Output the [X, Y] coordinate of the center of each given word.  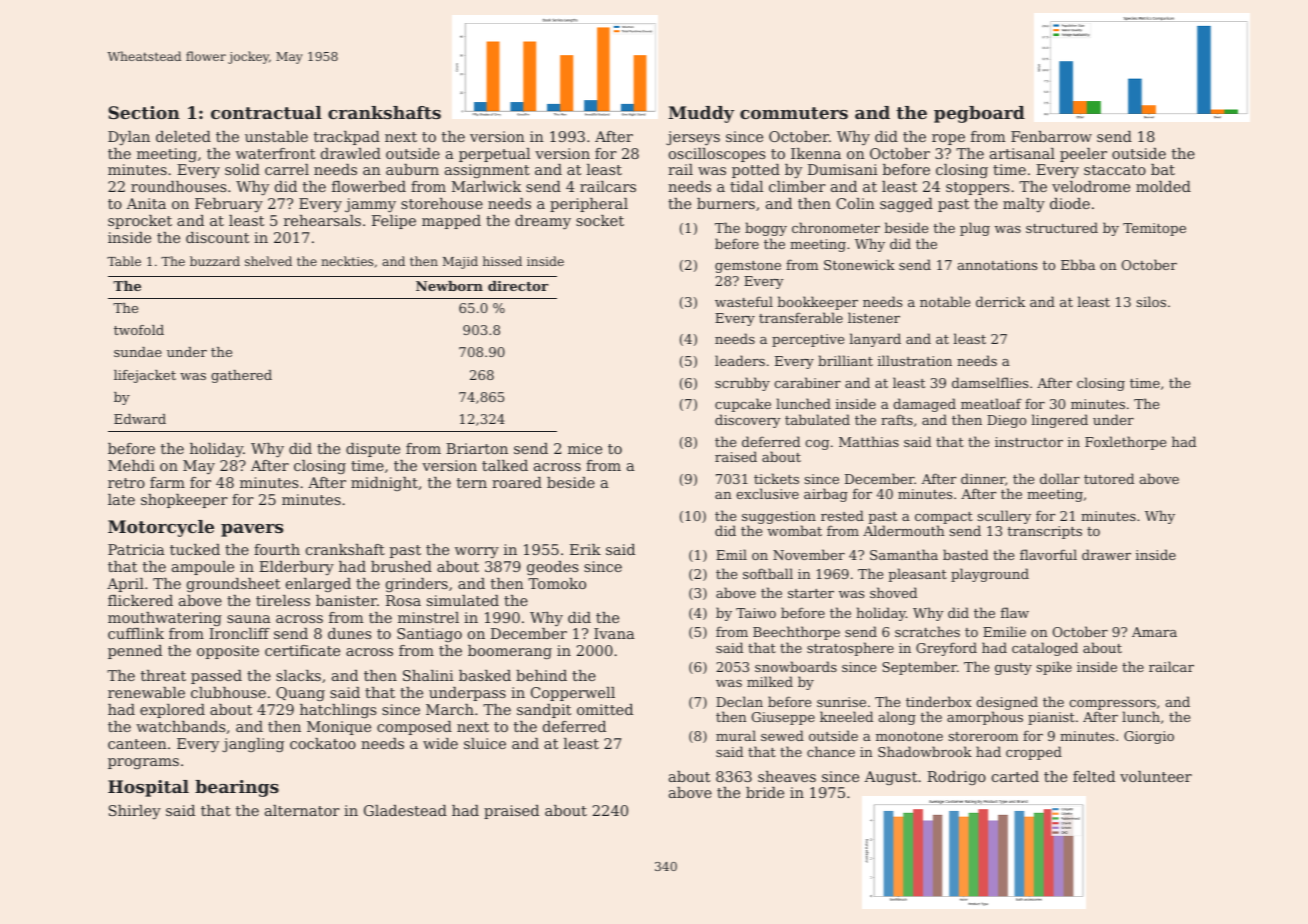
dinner [983, 478]
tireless [283, 600]
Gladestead [405, 810]
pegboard [979, 114]
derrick [1000, 301]
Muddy [701, 114]
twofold [139, 330]
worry [477, 552]
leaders [740, 360]
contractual [266, 112]
